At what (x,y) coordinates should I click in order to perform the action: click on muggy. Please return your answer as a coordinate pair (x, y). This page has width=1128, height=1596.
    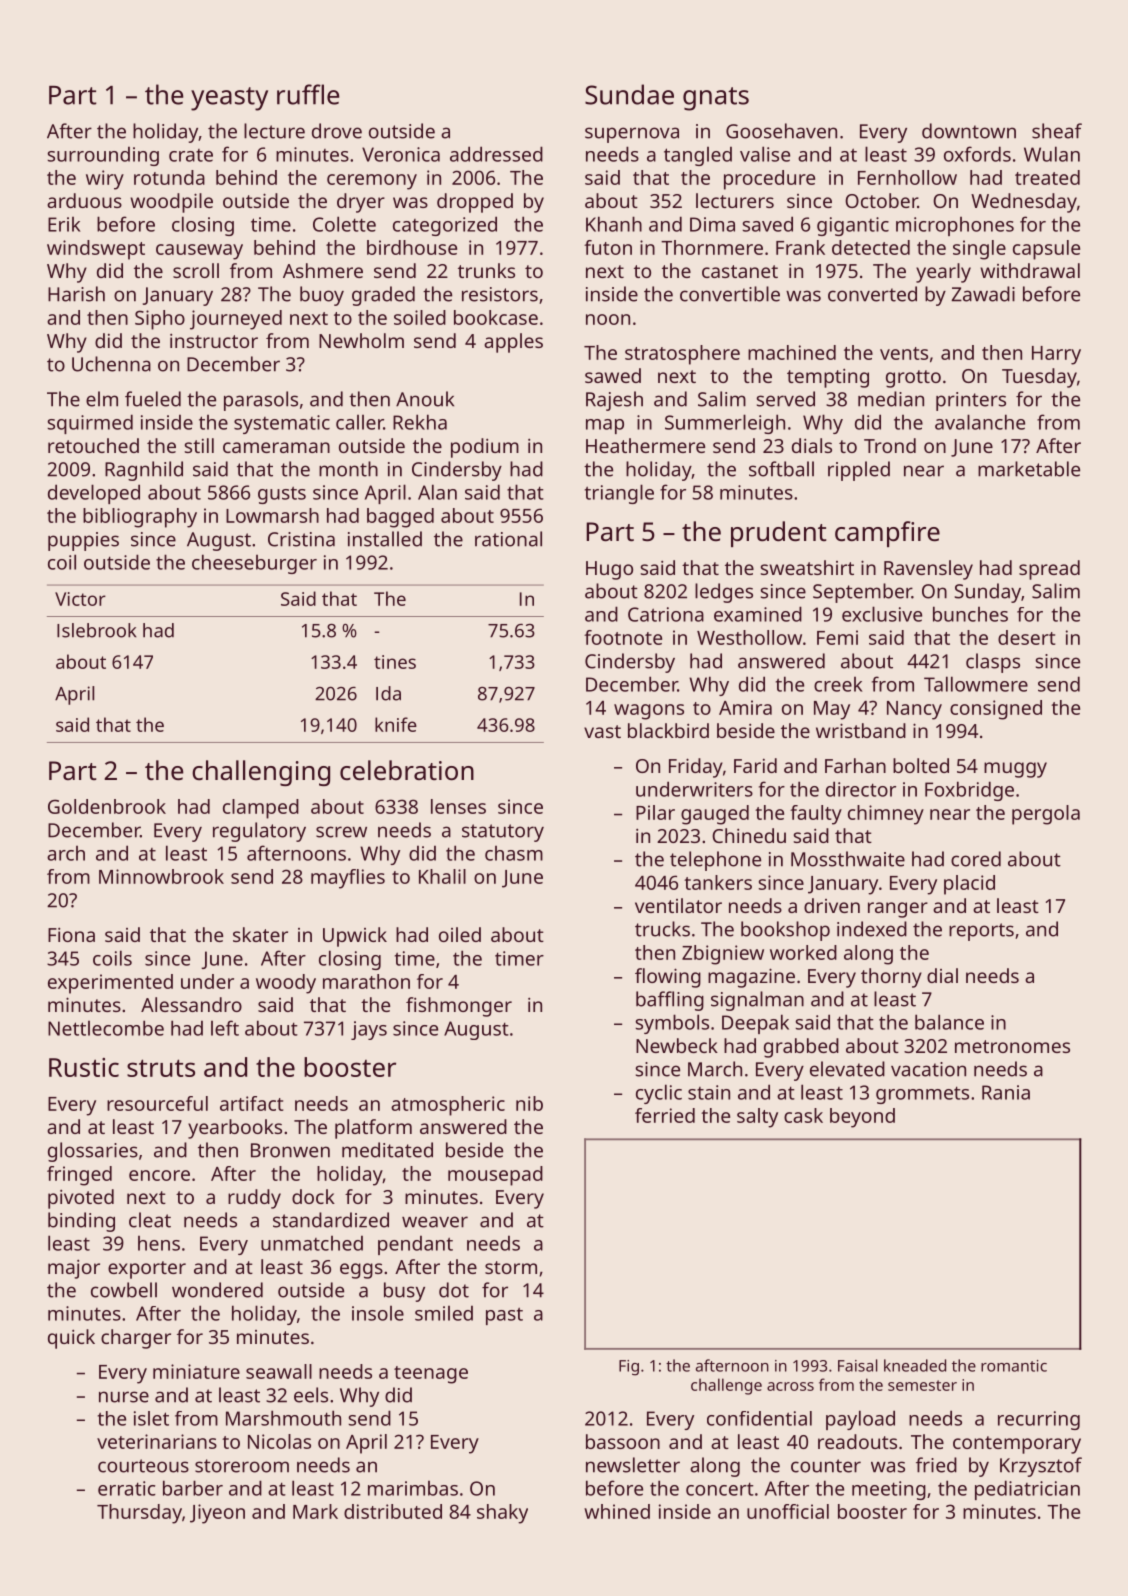
    Looking at the image, I should click on (1015, 770).
